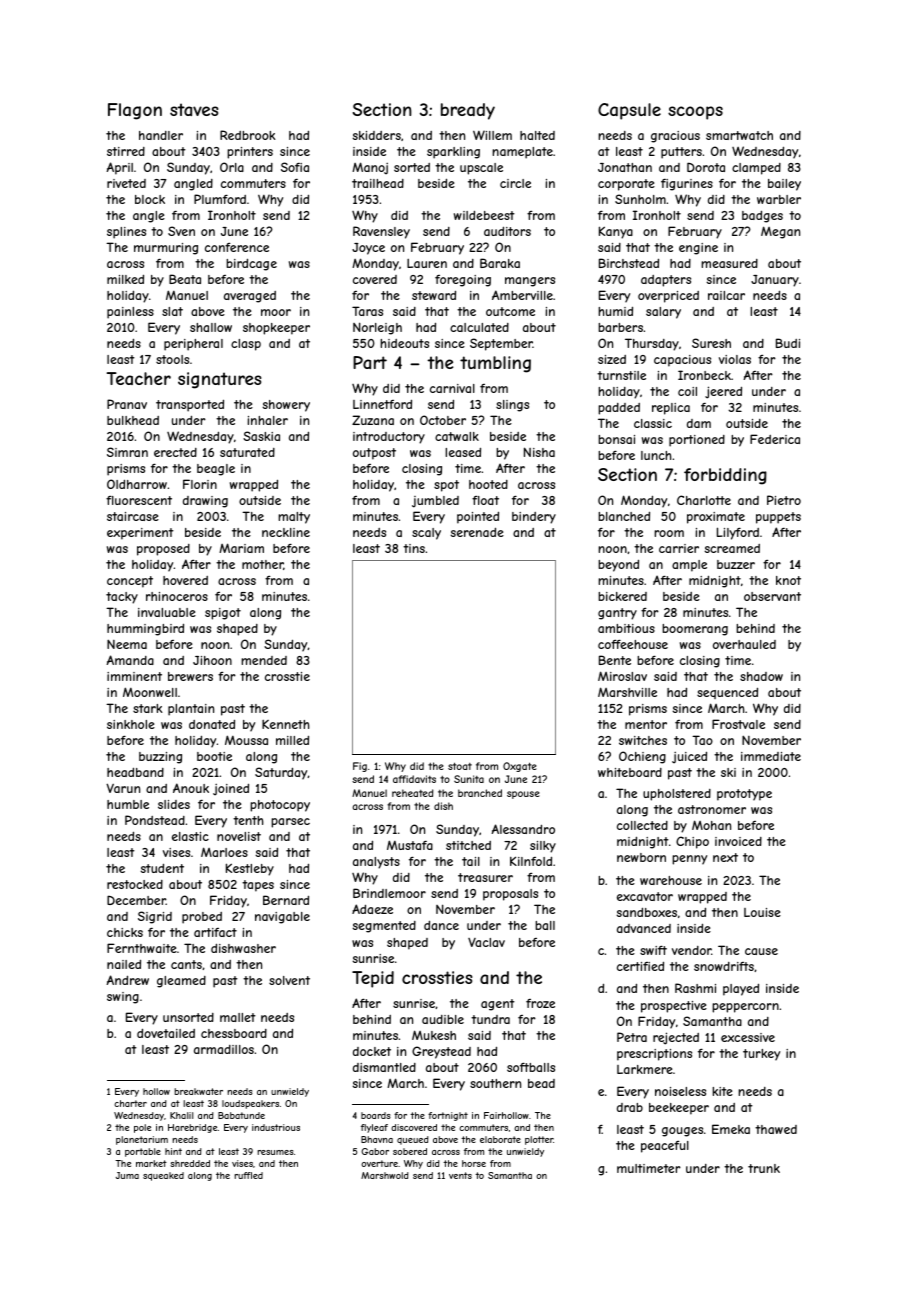 The width and height of the screenshot is (908, 1316). What do you see at coordinates (744, 795) in the screenshot?
I see `prototype` at bounding box center [744, 795].
